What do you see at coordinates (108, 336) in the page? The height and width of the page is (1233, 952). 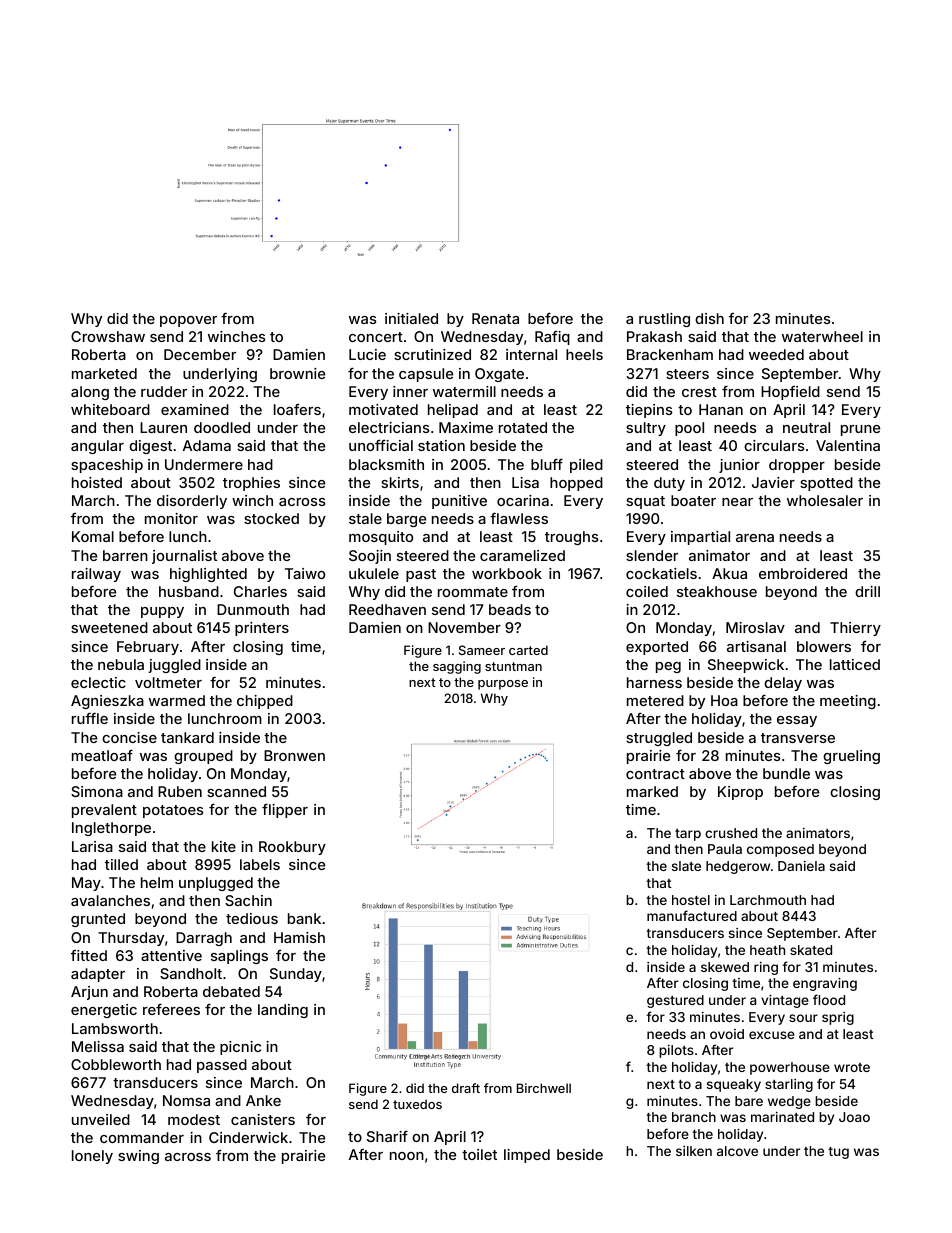 I see `Crowshaw` at bounding box center [108, 336].
